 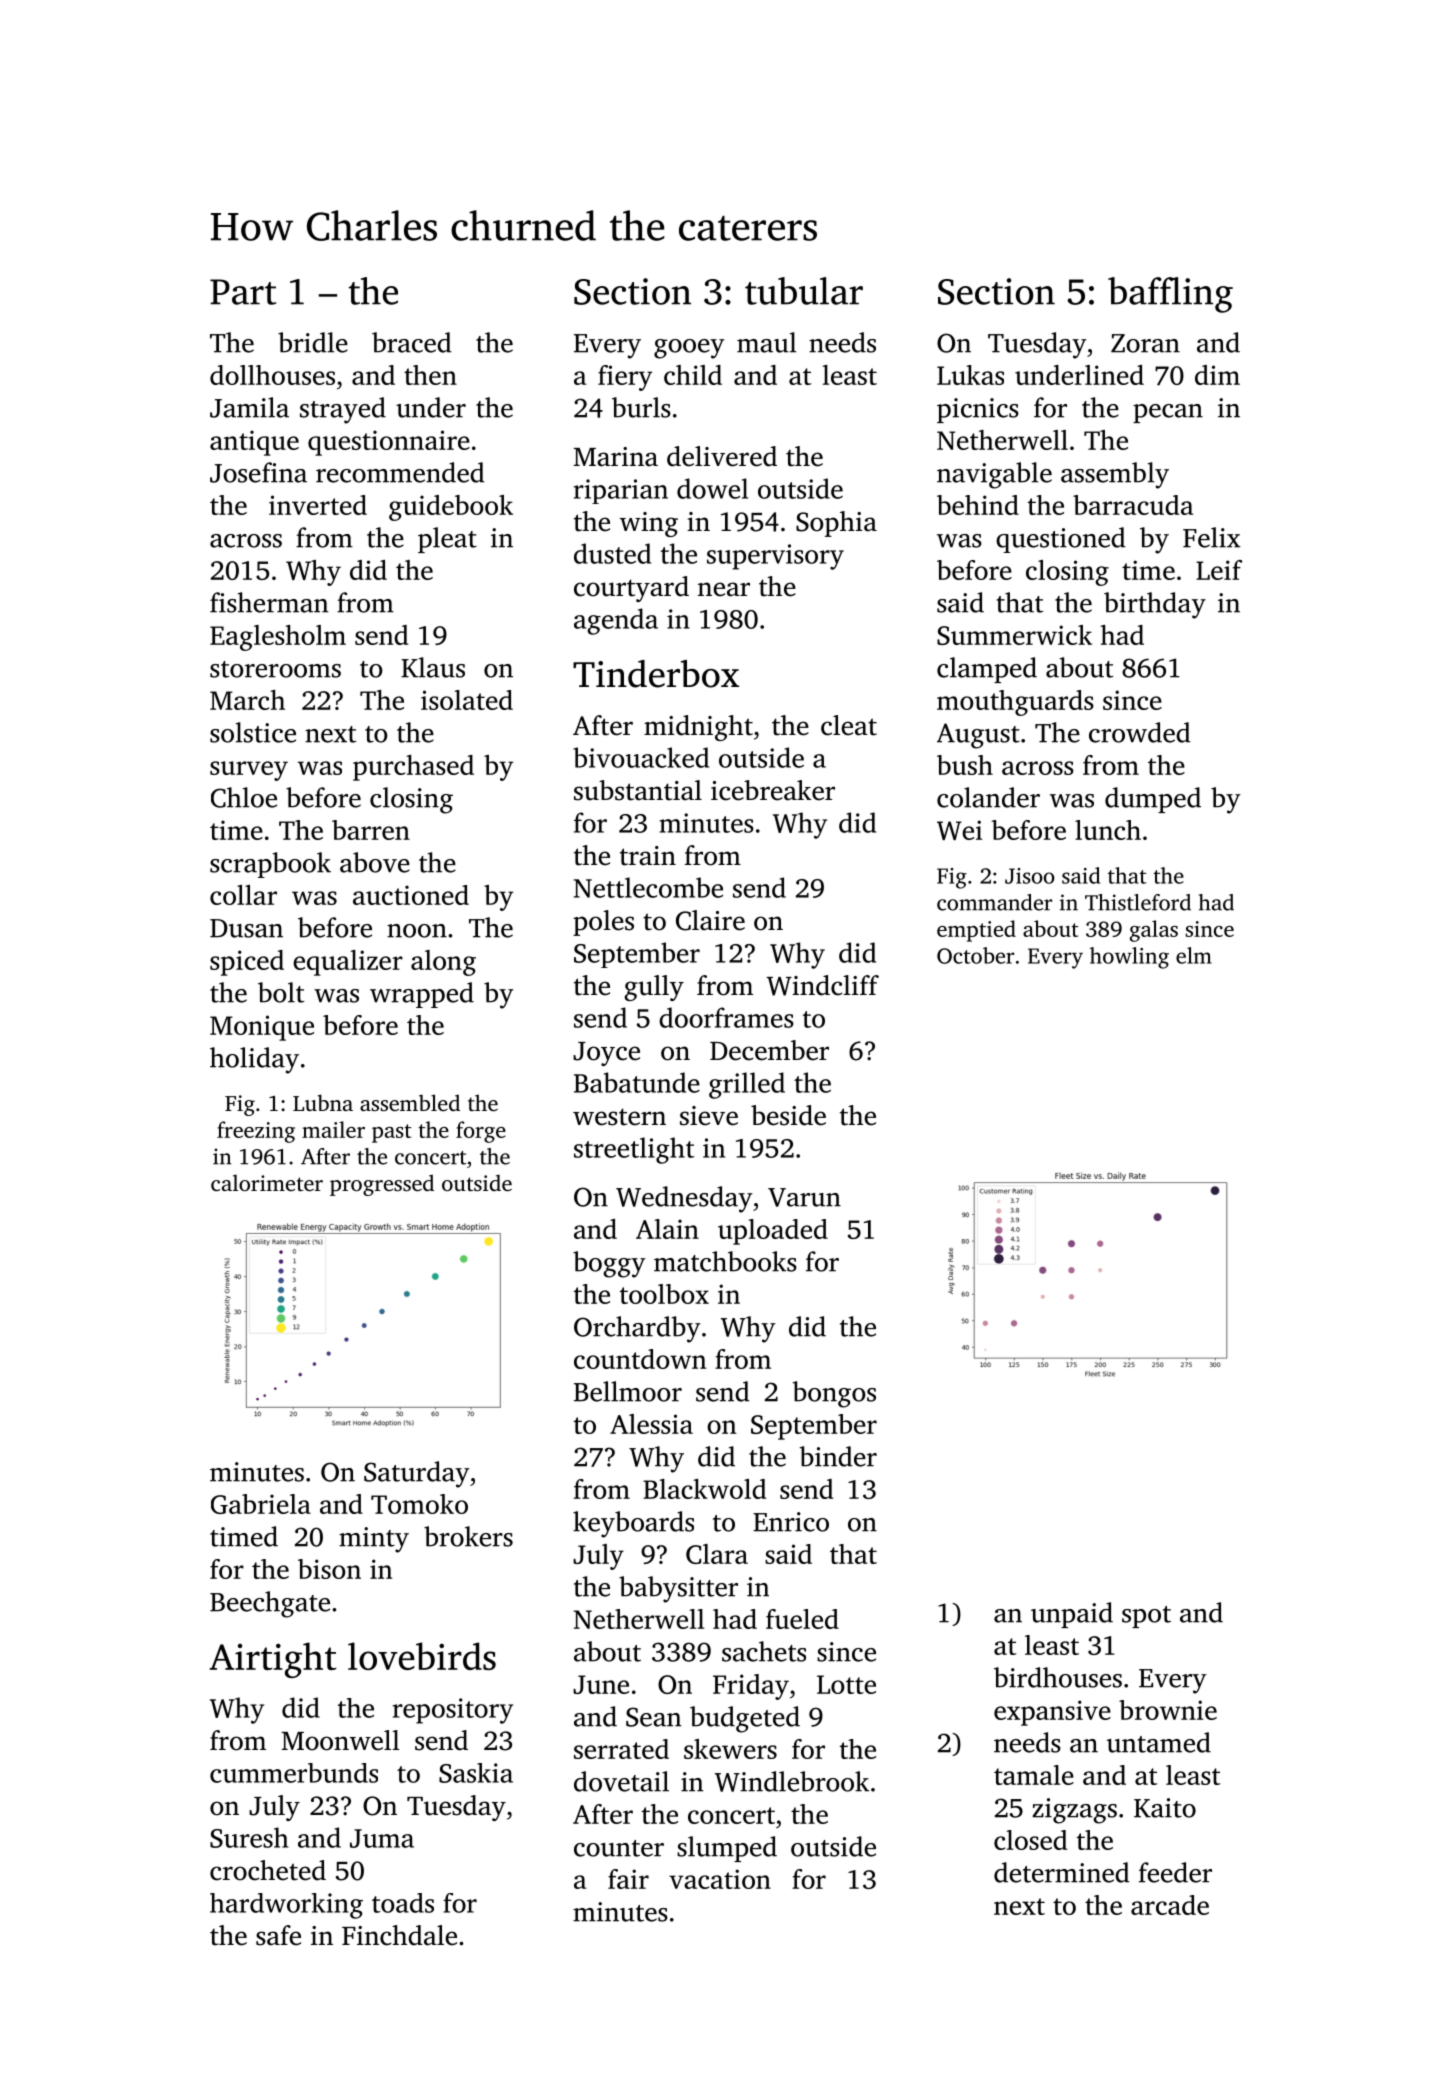 I want to click on inverted, so click(x=318, y=505).
